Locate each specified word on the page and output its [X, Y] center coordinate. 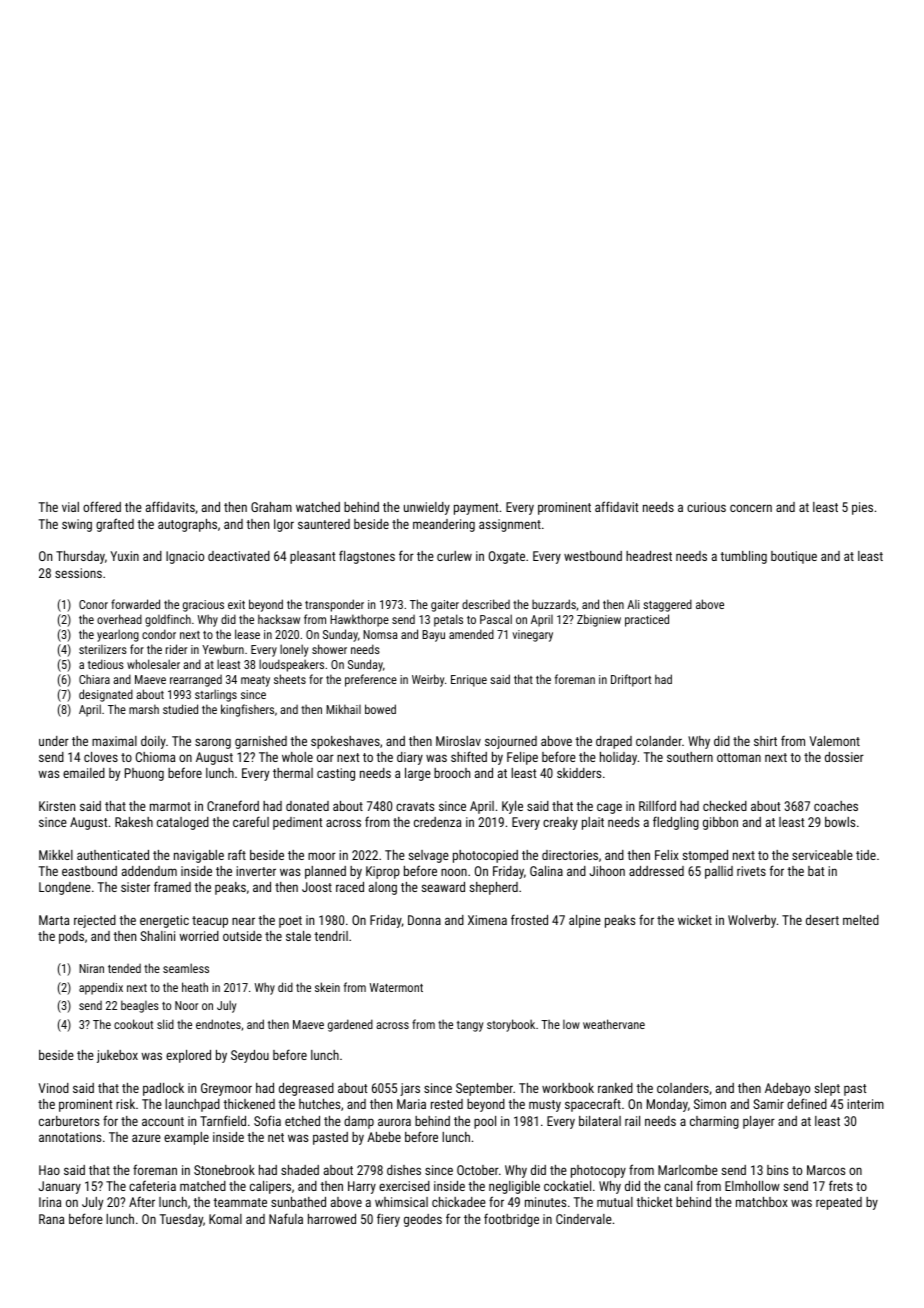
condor [159, 634]
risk [125, 1104]
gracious [203, 606]
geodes [423, 1220]
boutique [794, 557]
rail [632, 1121]
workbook [568, 1088]
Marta [54, 920]
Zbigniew [599, 620]
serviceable [822, 855]
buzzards [554, 604]
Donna [424, 920]
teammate [240, 1202]
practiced [647, 620]
